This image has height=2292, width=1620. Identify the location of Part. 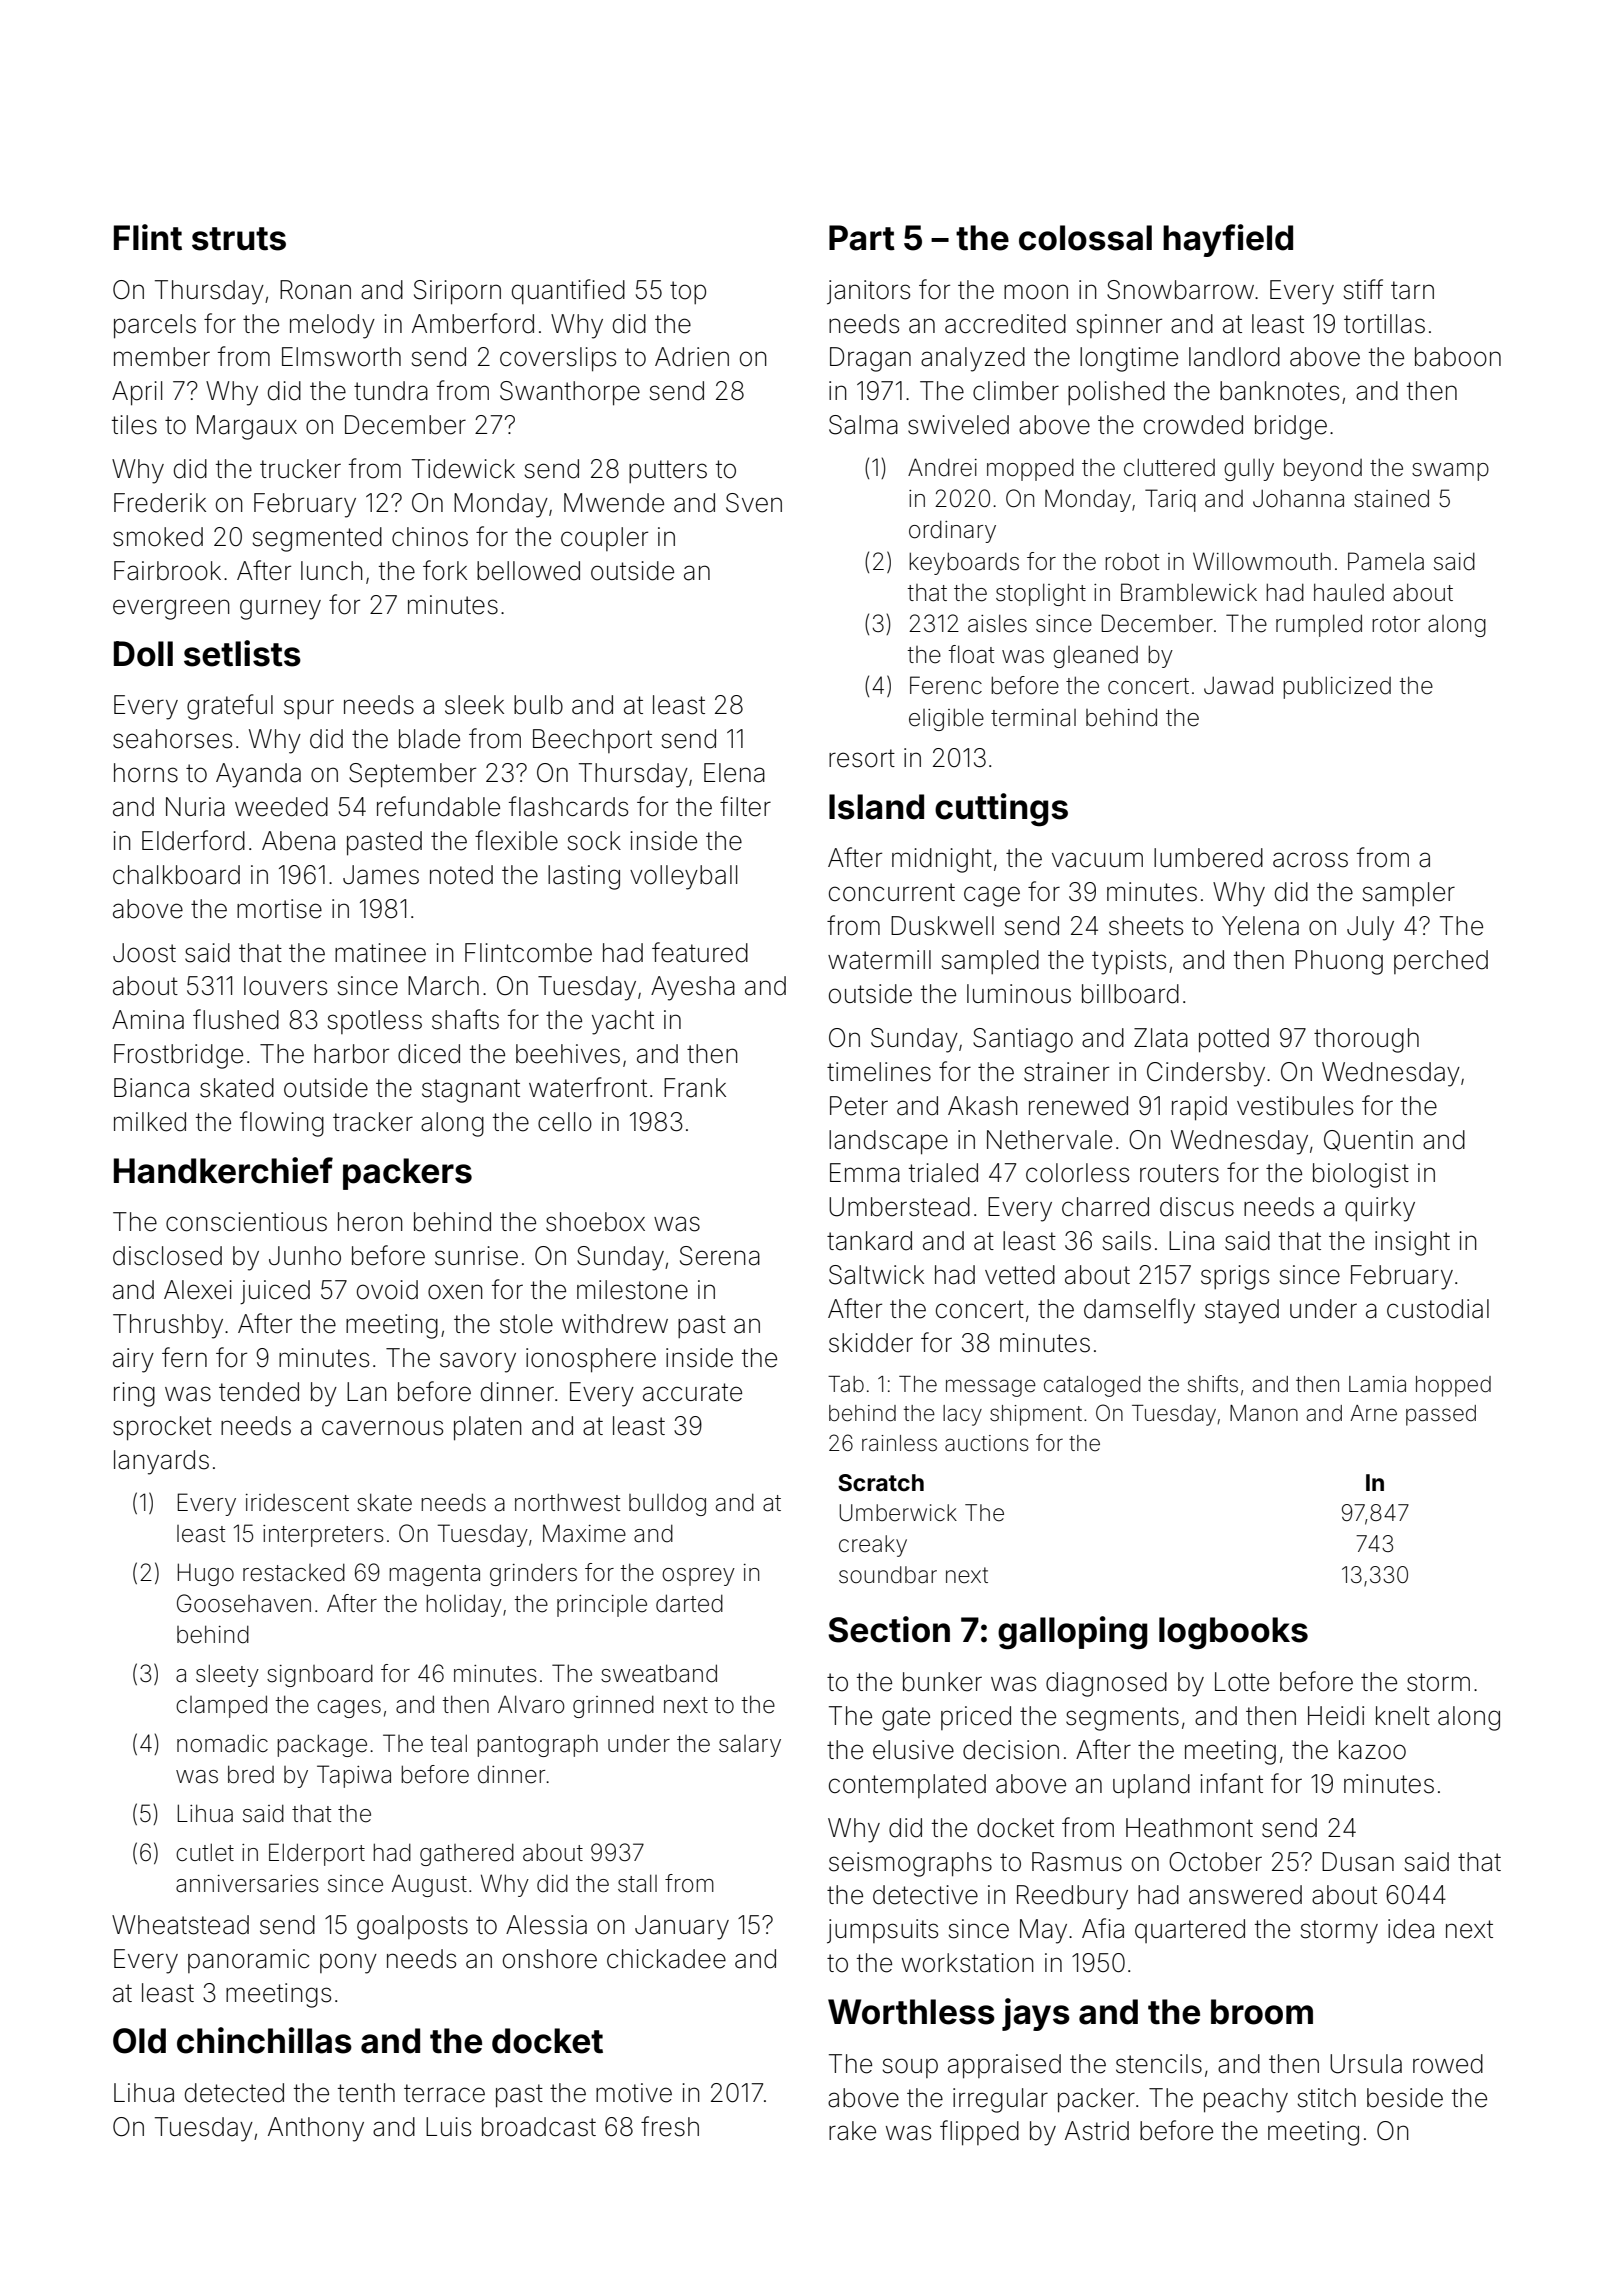
(862, 238).
